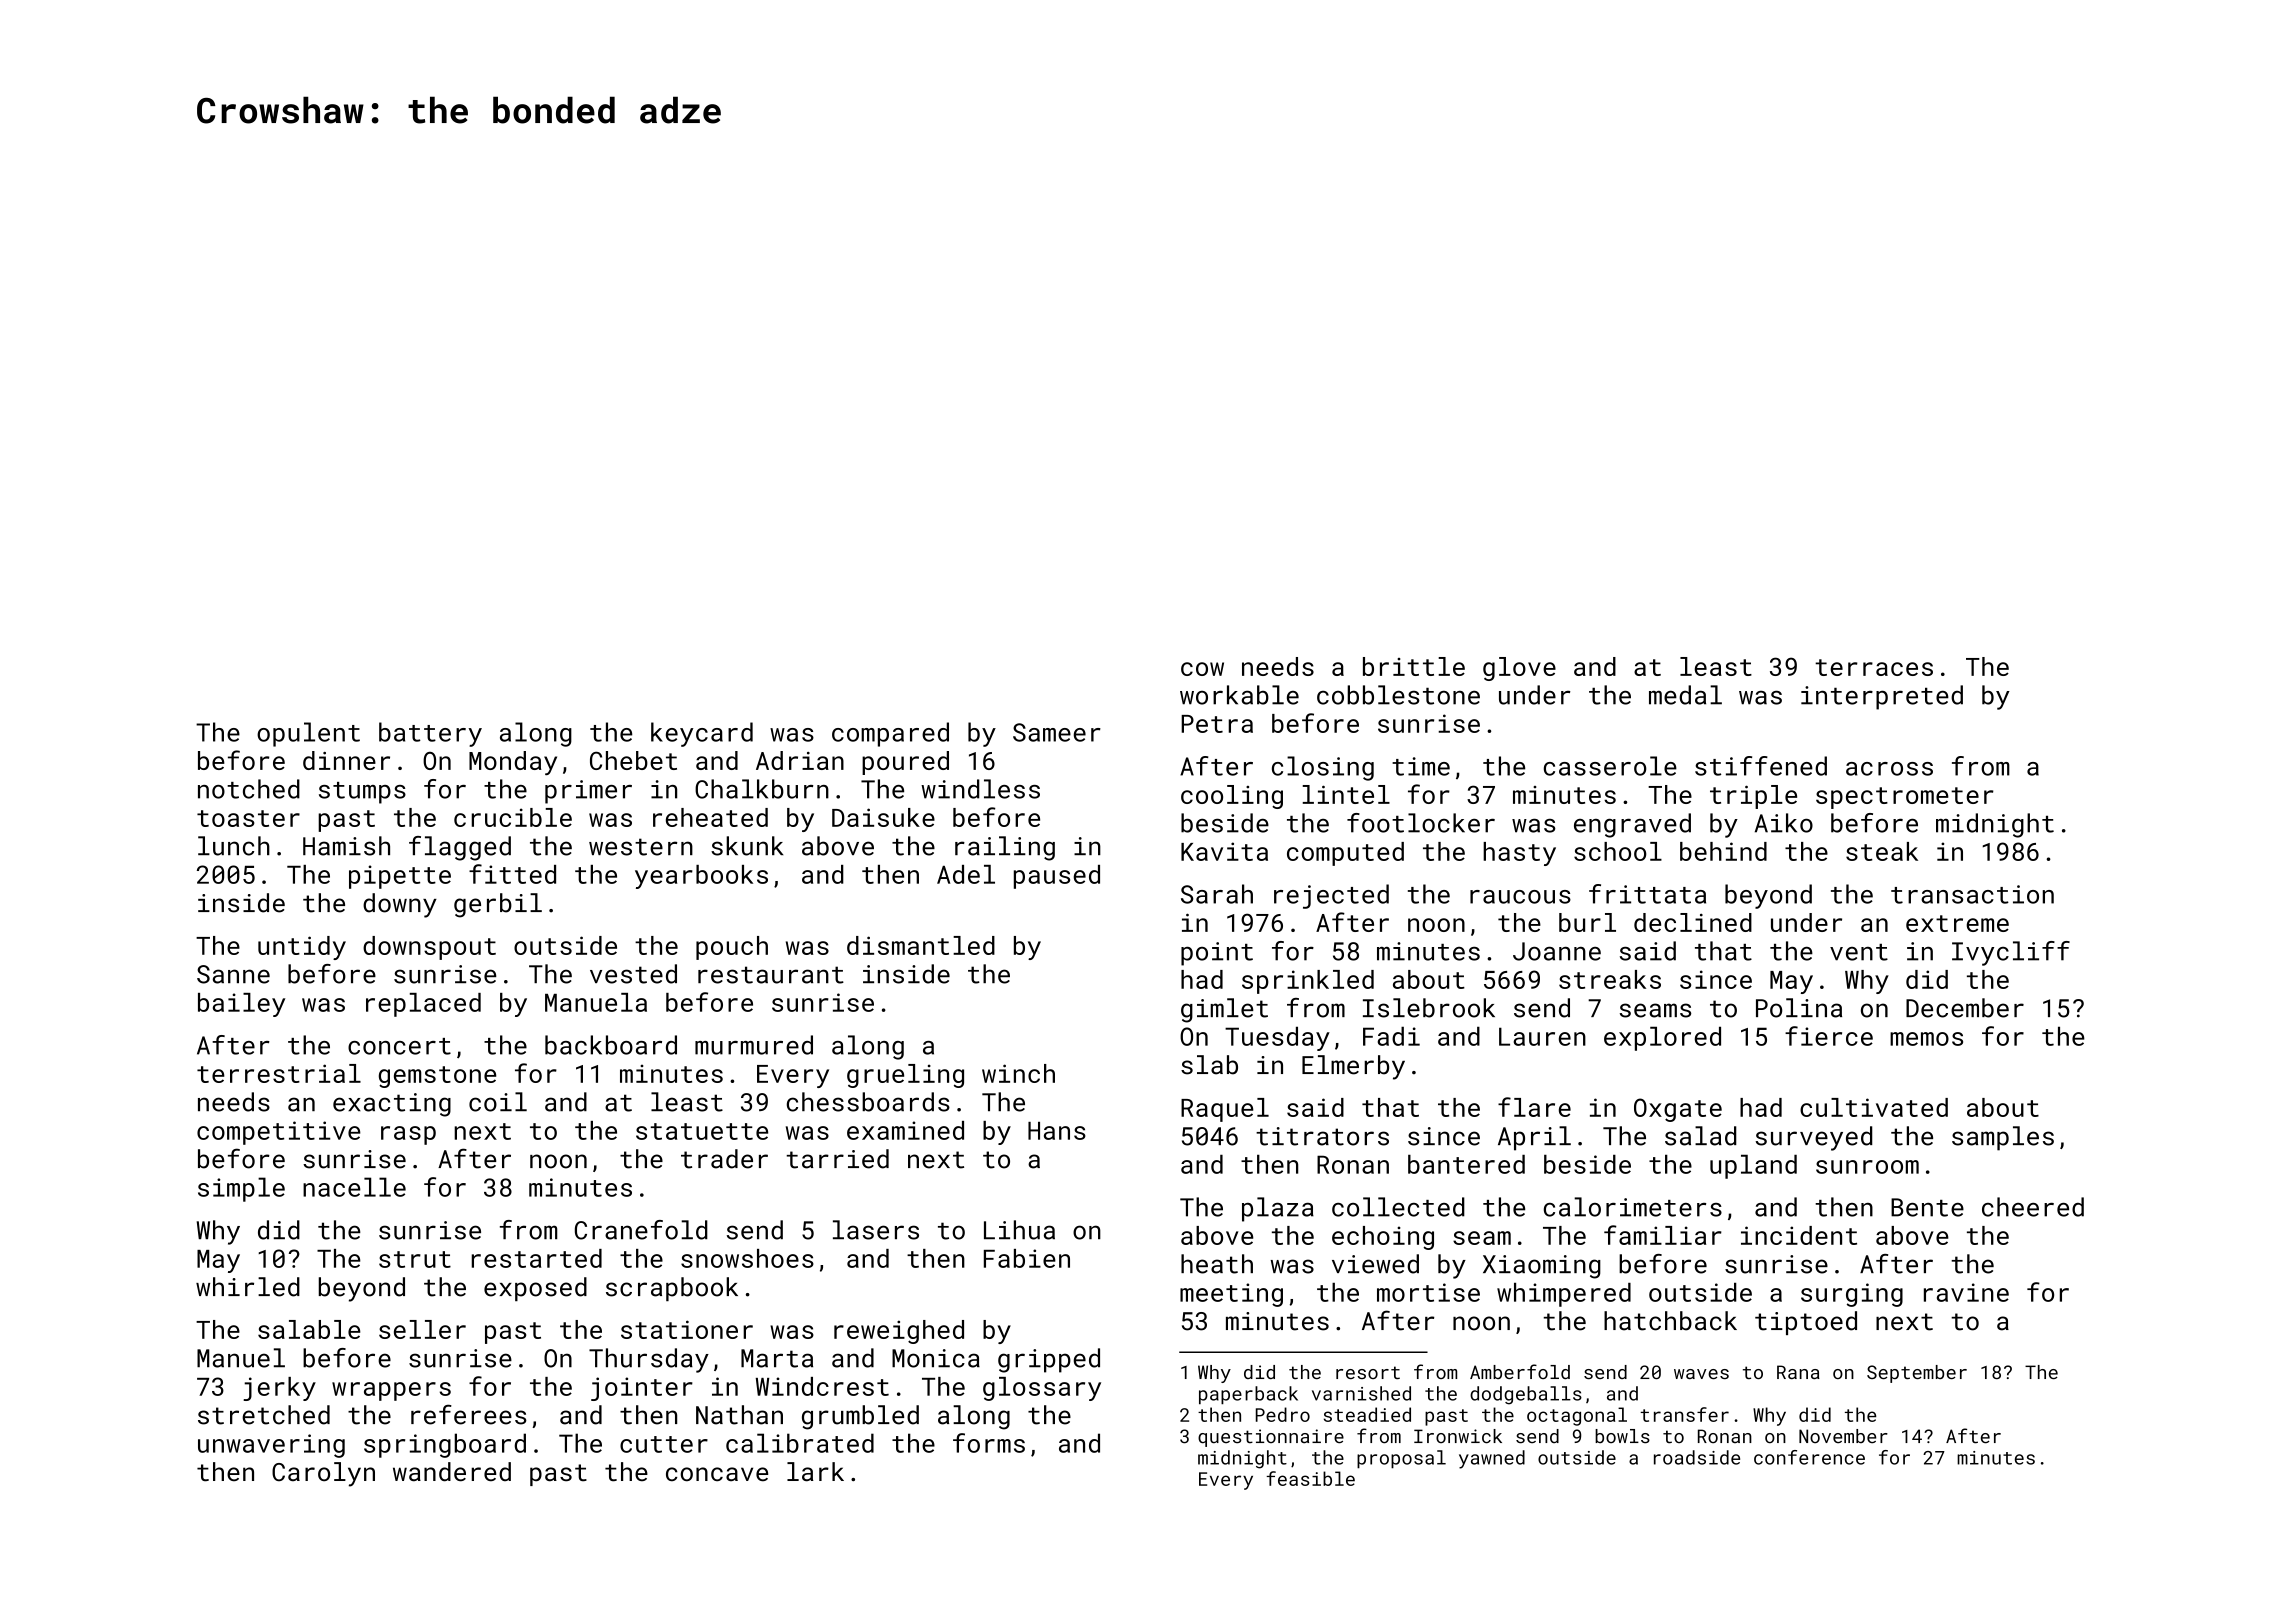 The height and width of the screenshot is (1620, 2292). What do you see at coordinates (1927, 1207) in the screenshot?
I see `Bente` at bounding box center [1927, 1207].
